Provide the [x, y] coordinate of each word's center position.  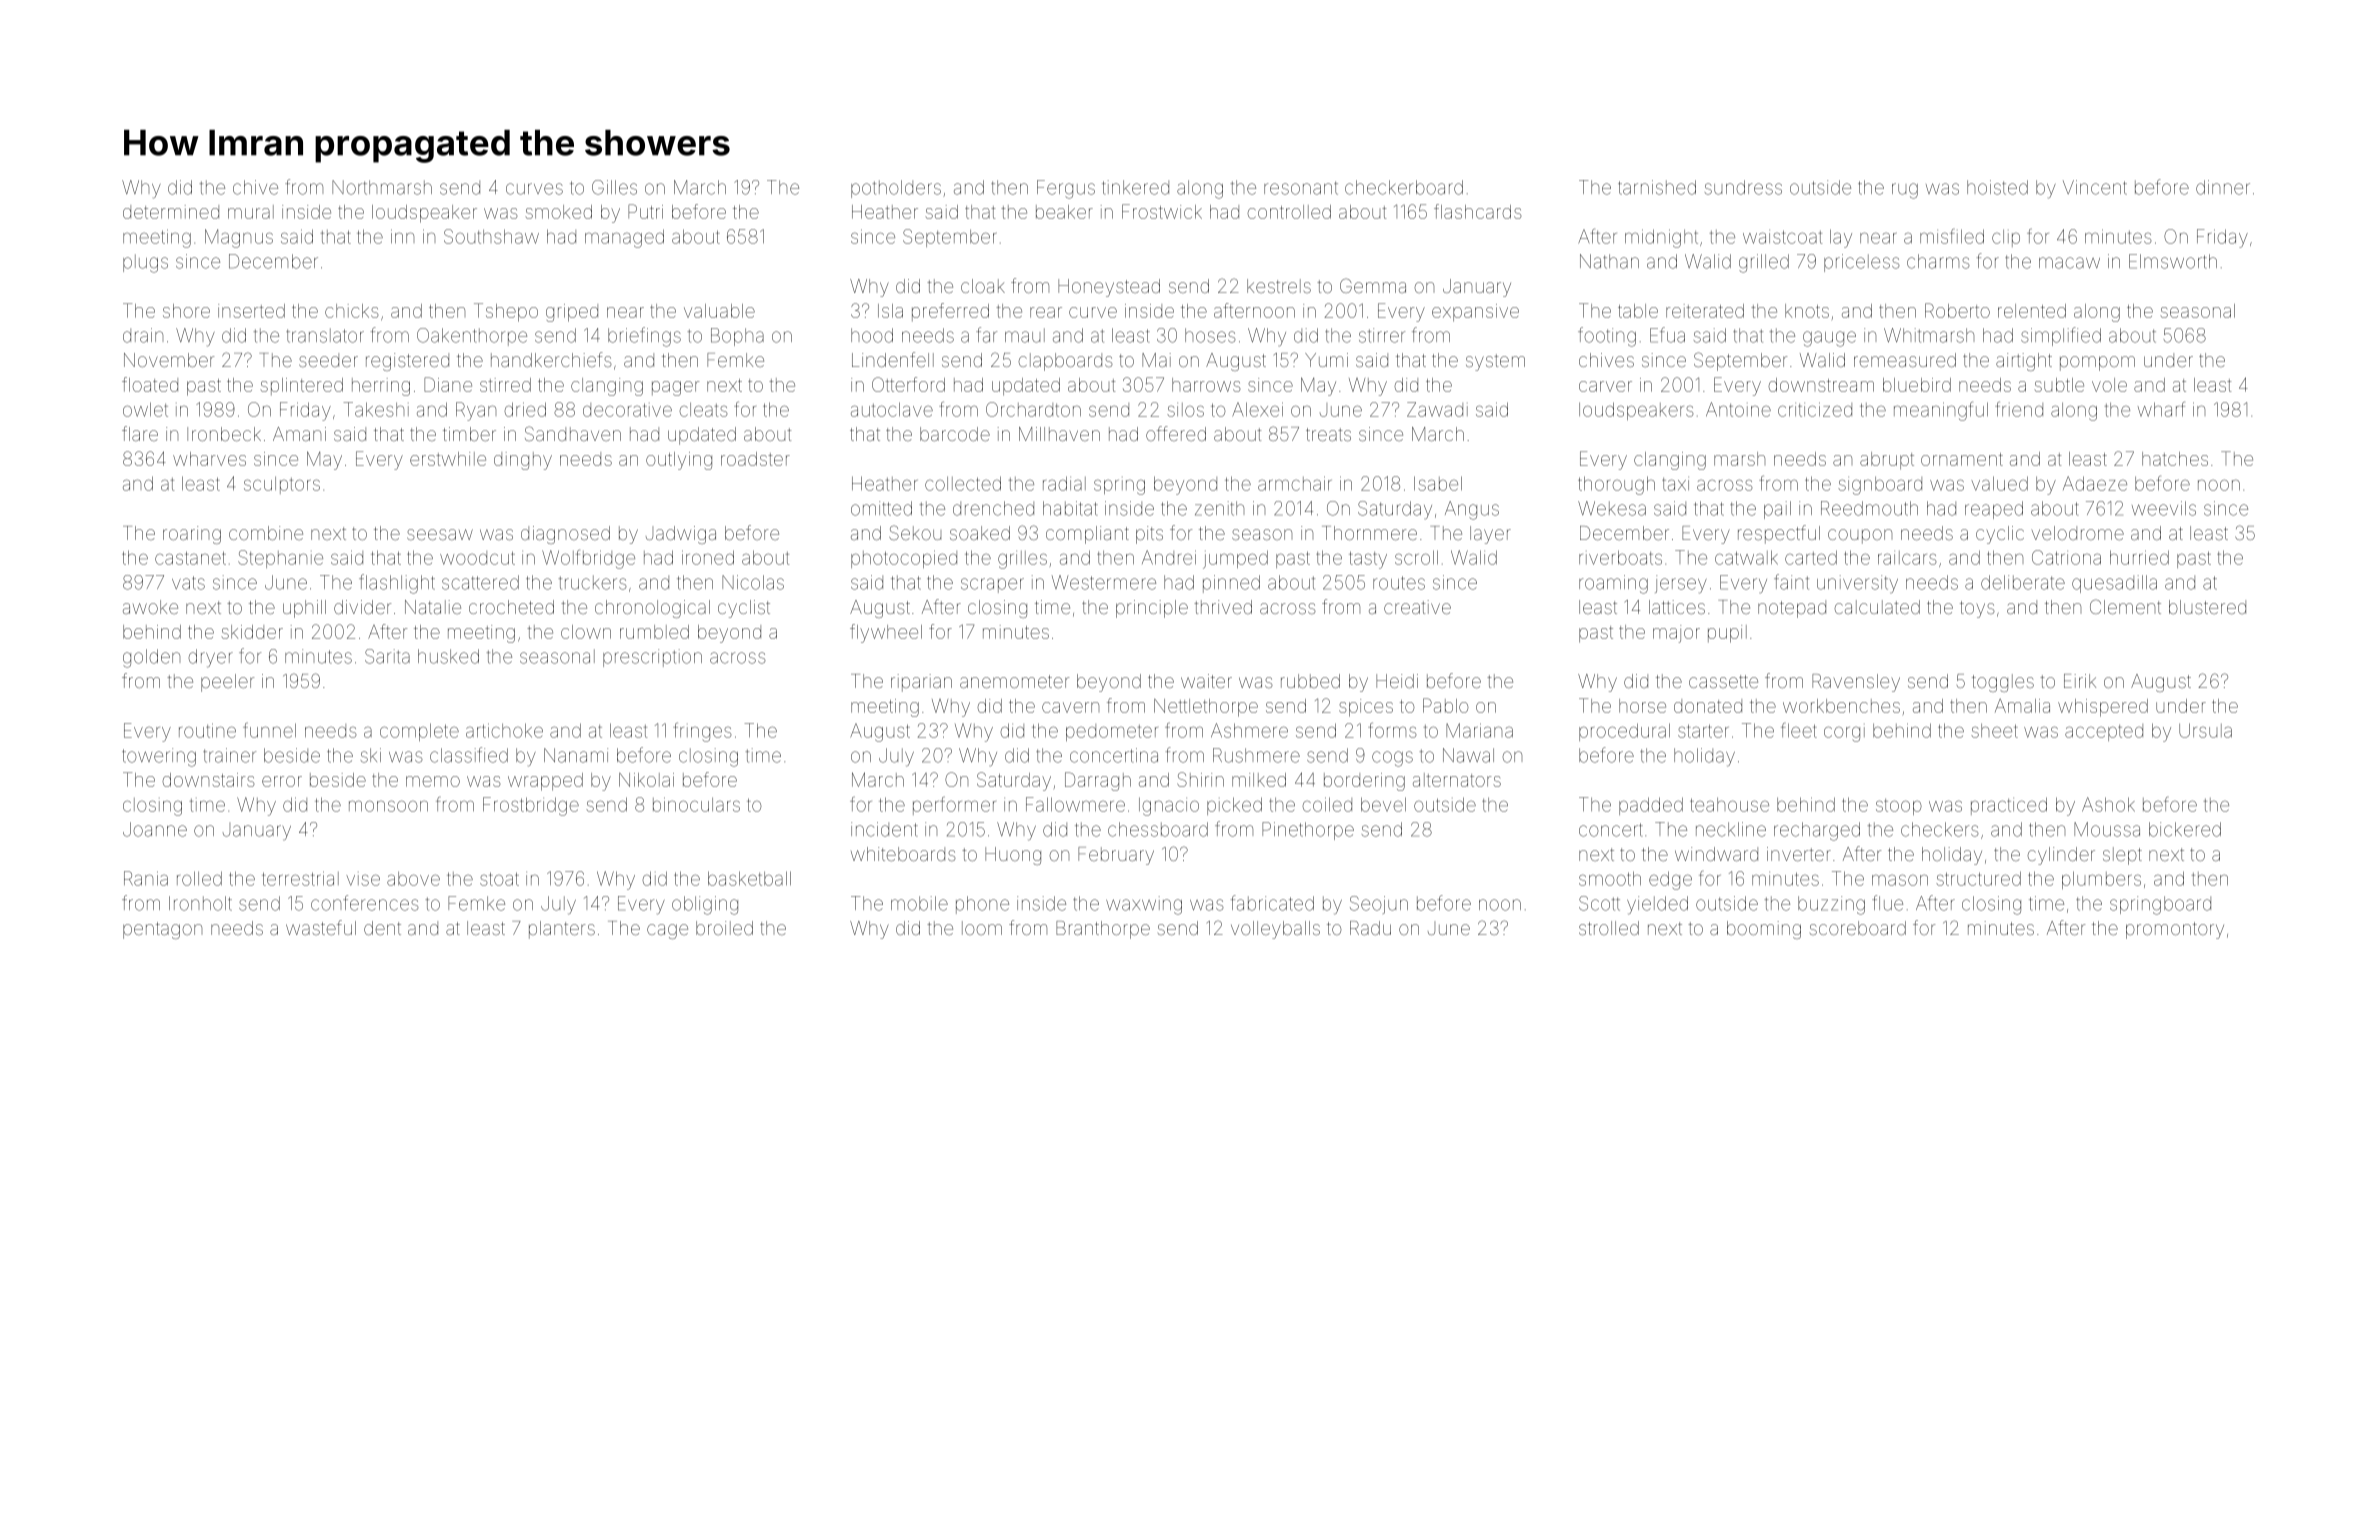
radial [1064, 483]
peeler [227, 683]
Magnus [239, 238]
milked [1259, 780]
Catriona [2066, 557]
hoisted [1997, 187]
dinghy [523, 461]
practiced [2009, 806]
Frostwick [1162, 211]
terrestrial [300, 878]
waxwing [1144, 905]
